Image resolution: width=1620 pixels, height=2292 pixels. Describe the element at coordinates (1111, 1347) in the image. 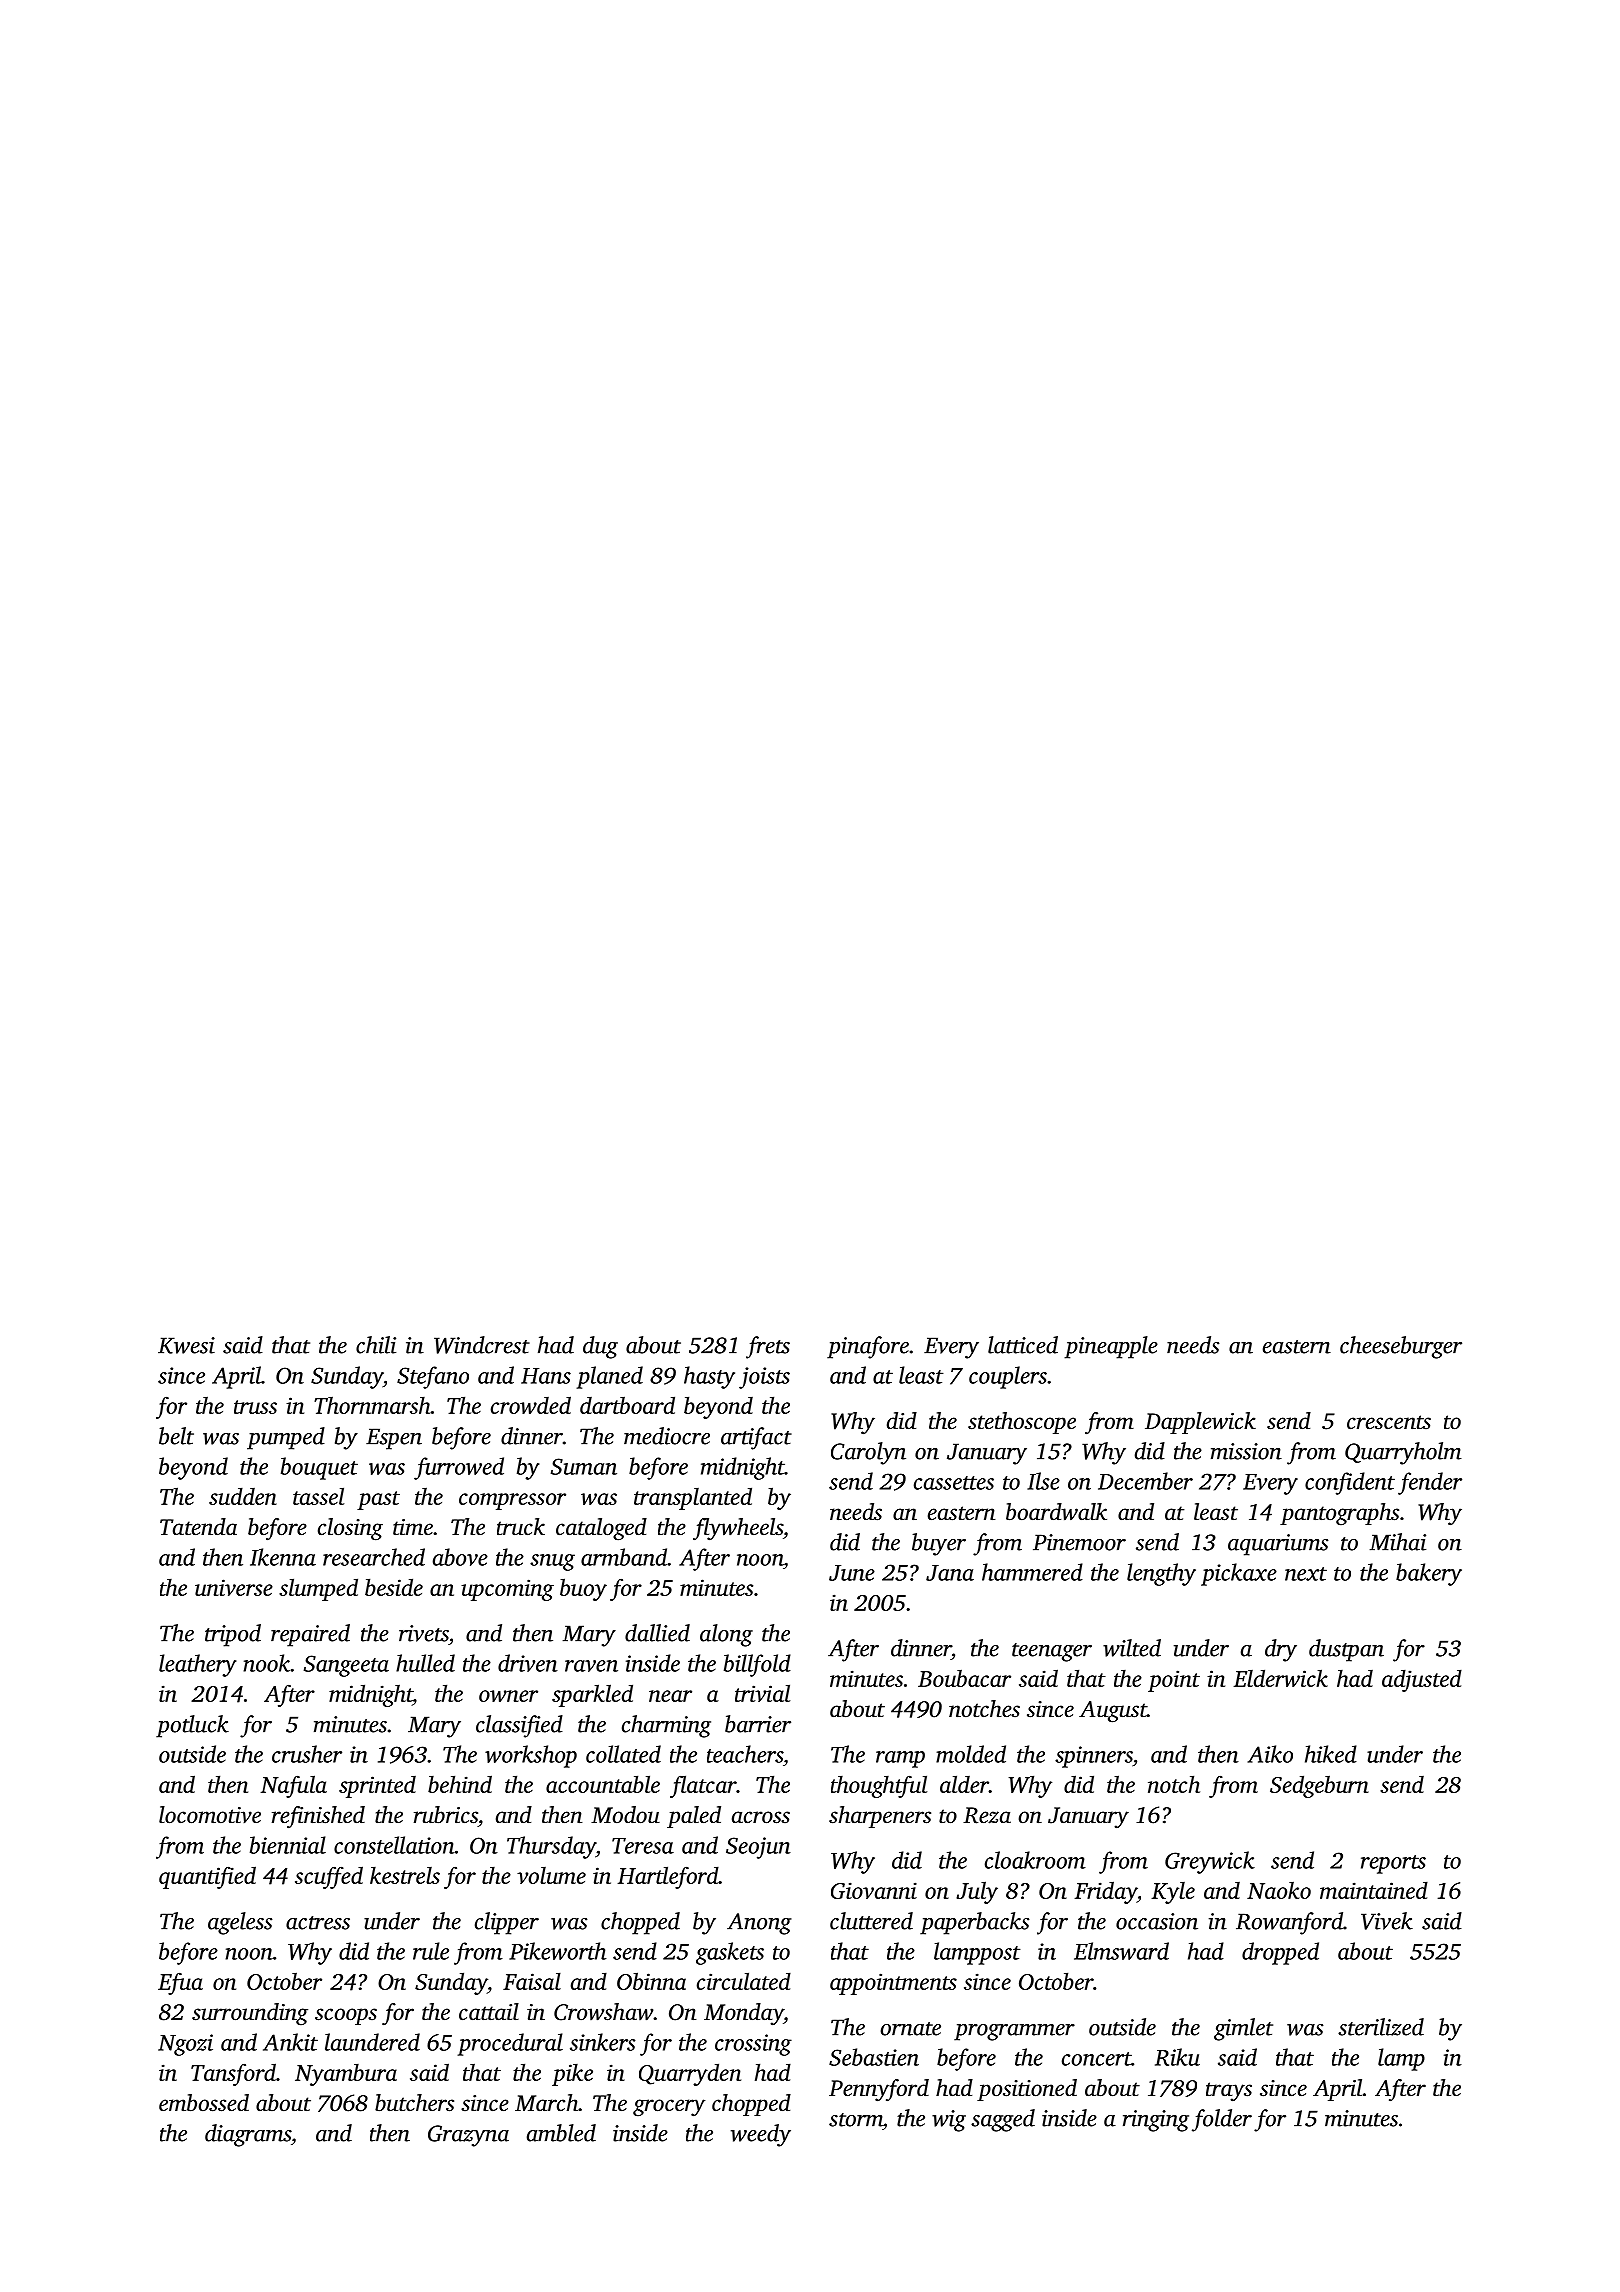

I see `pineapple` at that location.
